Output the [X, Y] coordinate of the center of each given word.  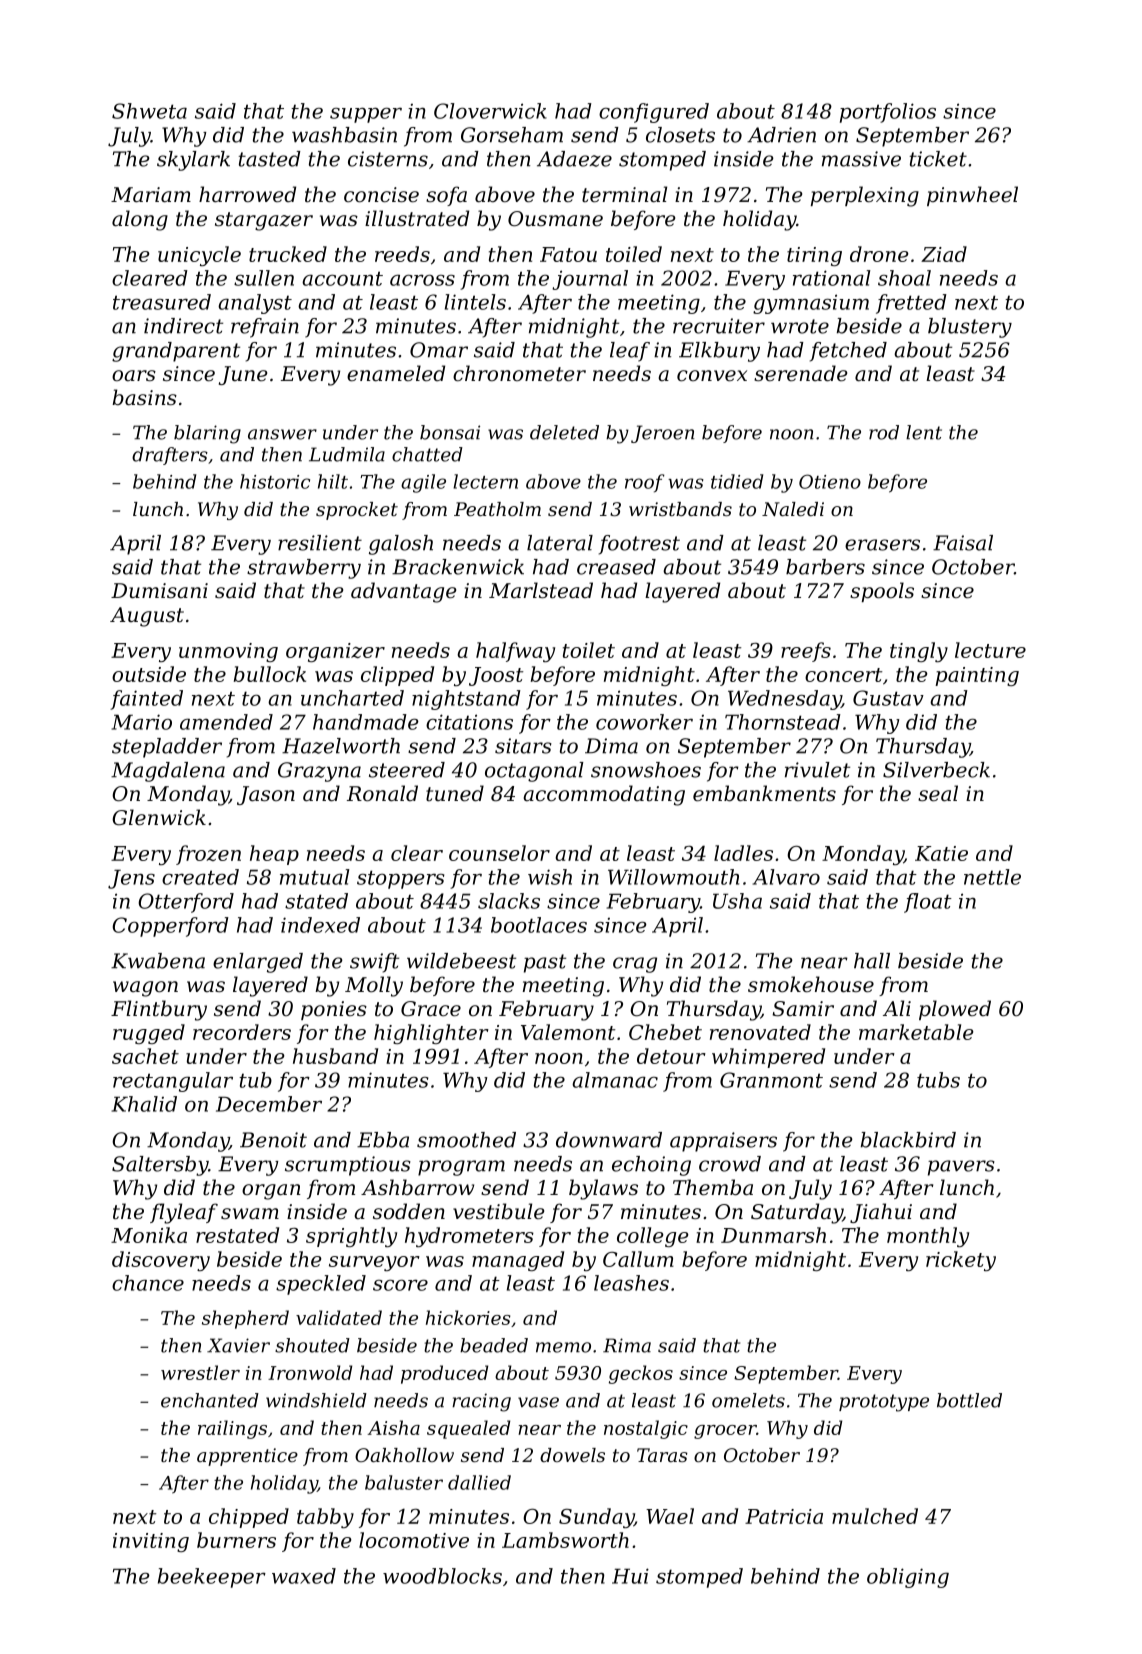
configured [654, 113]
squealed [468, 1429]
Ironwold [310, 1372]
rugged [149, 1034]
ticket [938, 159]
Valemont [568, 1032]
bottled [969, 1400]
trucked [288, 254]
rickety [961, 1261]
